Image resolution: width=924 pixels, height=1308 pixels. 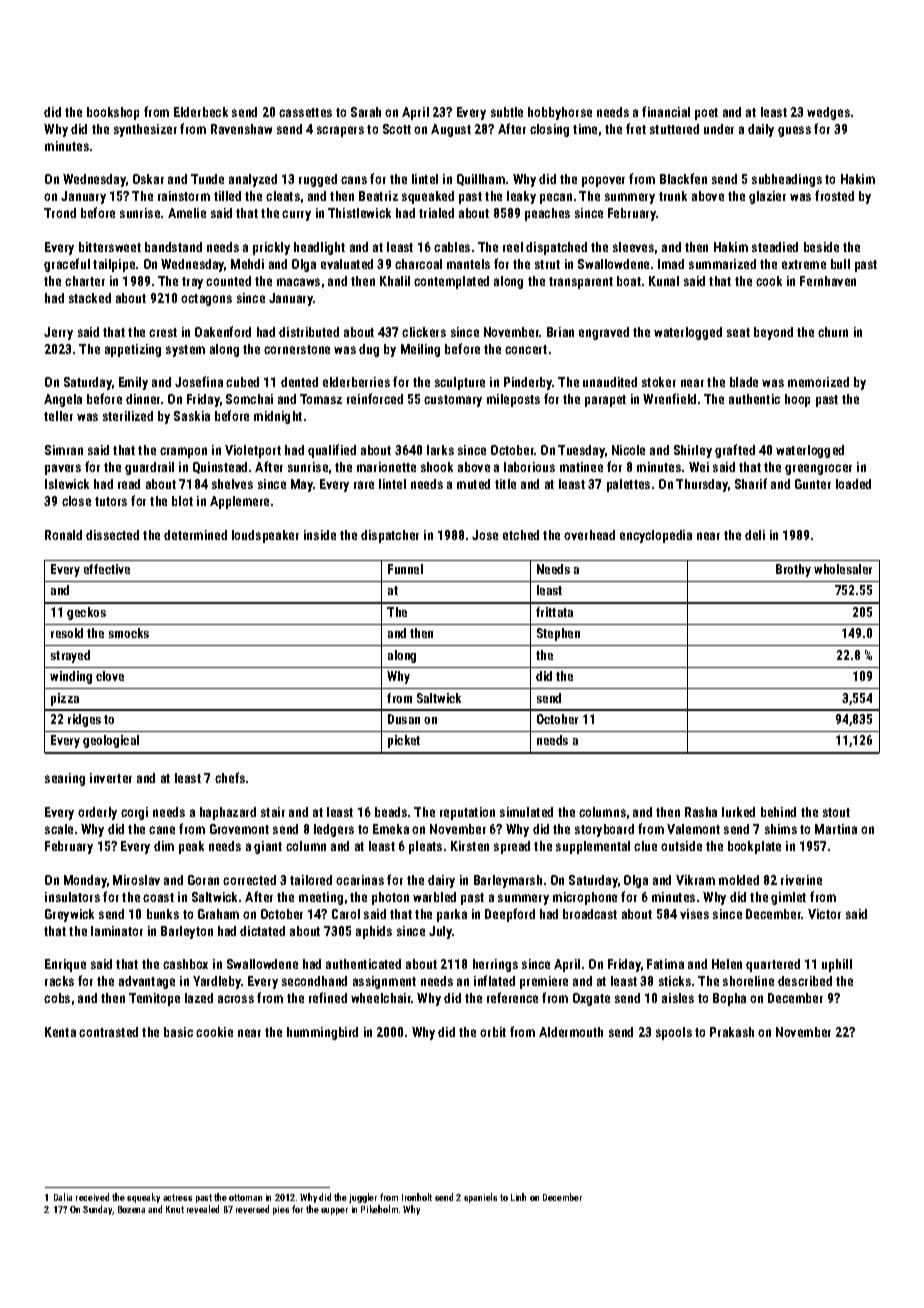 What do you see at coordinates (674, 1033) in the document?
I see `spools` at bounding box center [674, 1033].
